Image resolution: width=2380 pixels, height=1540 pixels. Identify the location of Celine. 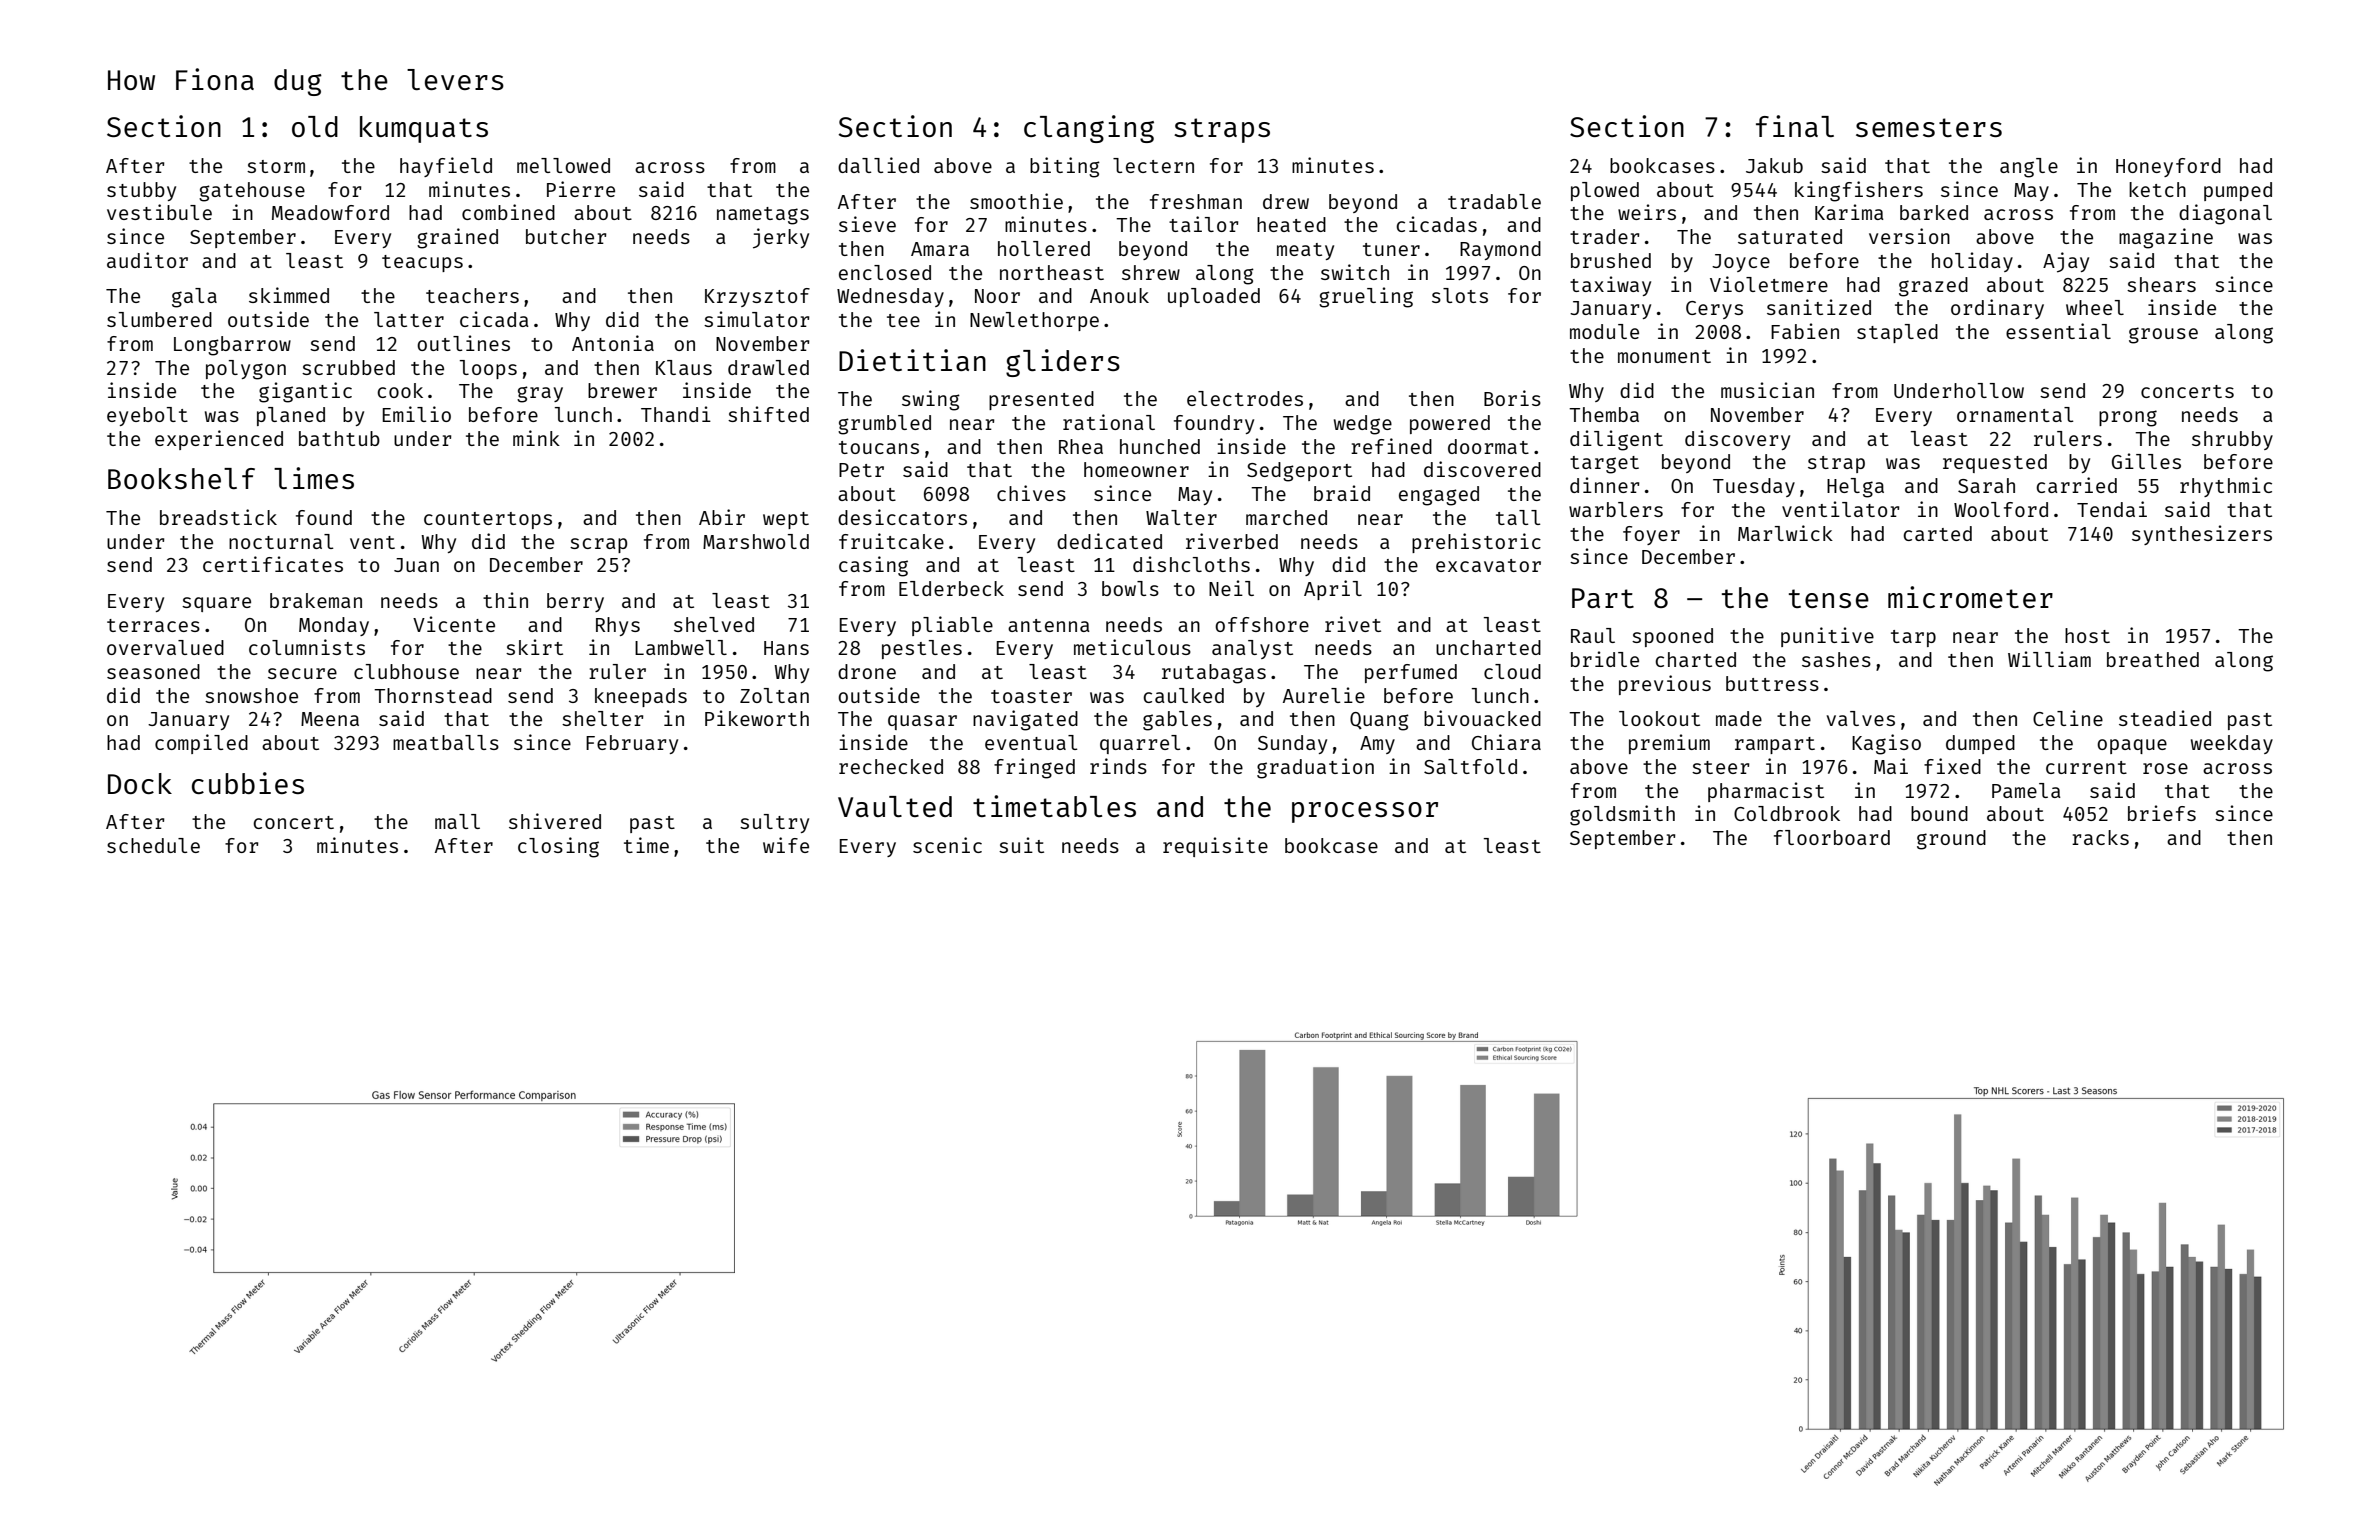
(2068, 718).
